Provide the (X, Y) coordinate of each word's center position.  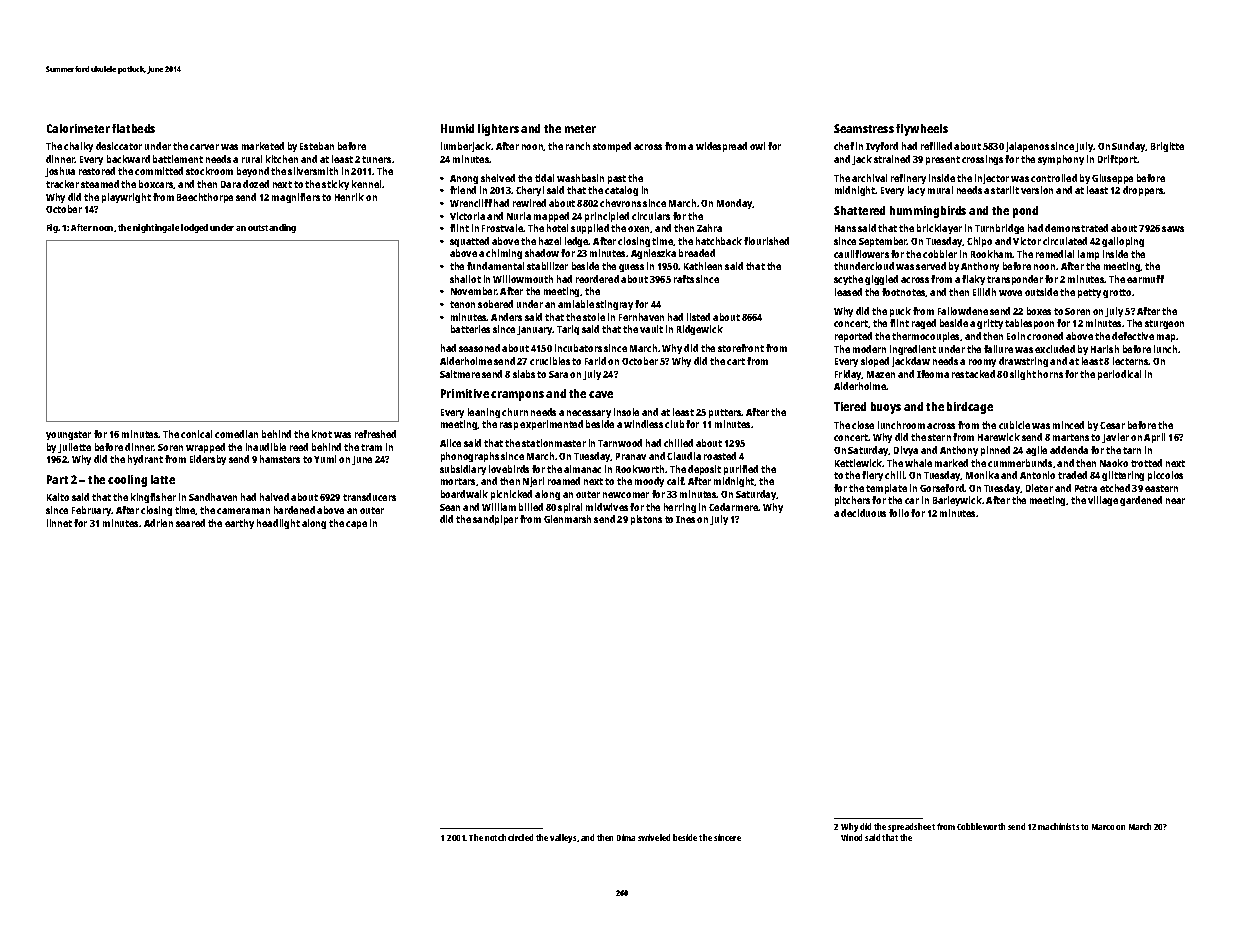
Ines (685, 519)
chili (895, 475)
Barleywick (957, 501)
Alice (450, 443)
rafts (684, 279)
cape (356, 525)
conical (196, 434)
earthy (239, 524)
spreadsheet (911, 827)
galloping (1123, 242)
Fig (52, 228)
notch (495, 837)
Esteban (317, 146)
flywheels (922, 130)
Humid (457, 128)
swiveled (654, 837)
